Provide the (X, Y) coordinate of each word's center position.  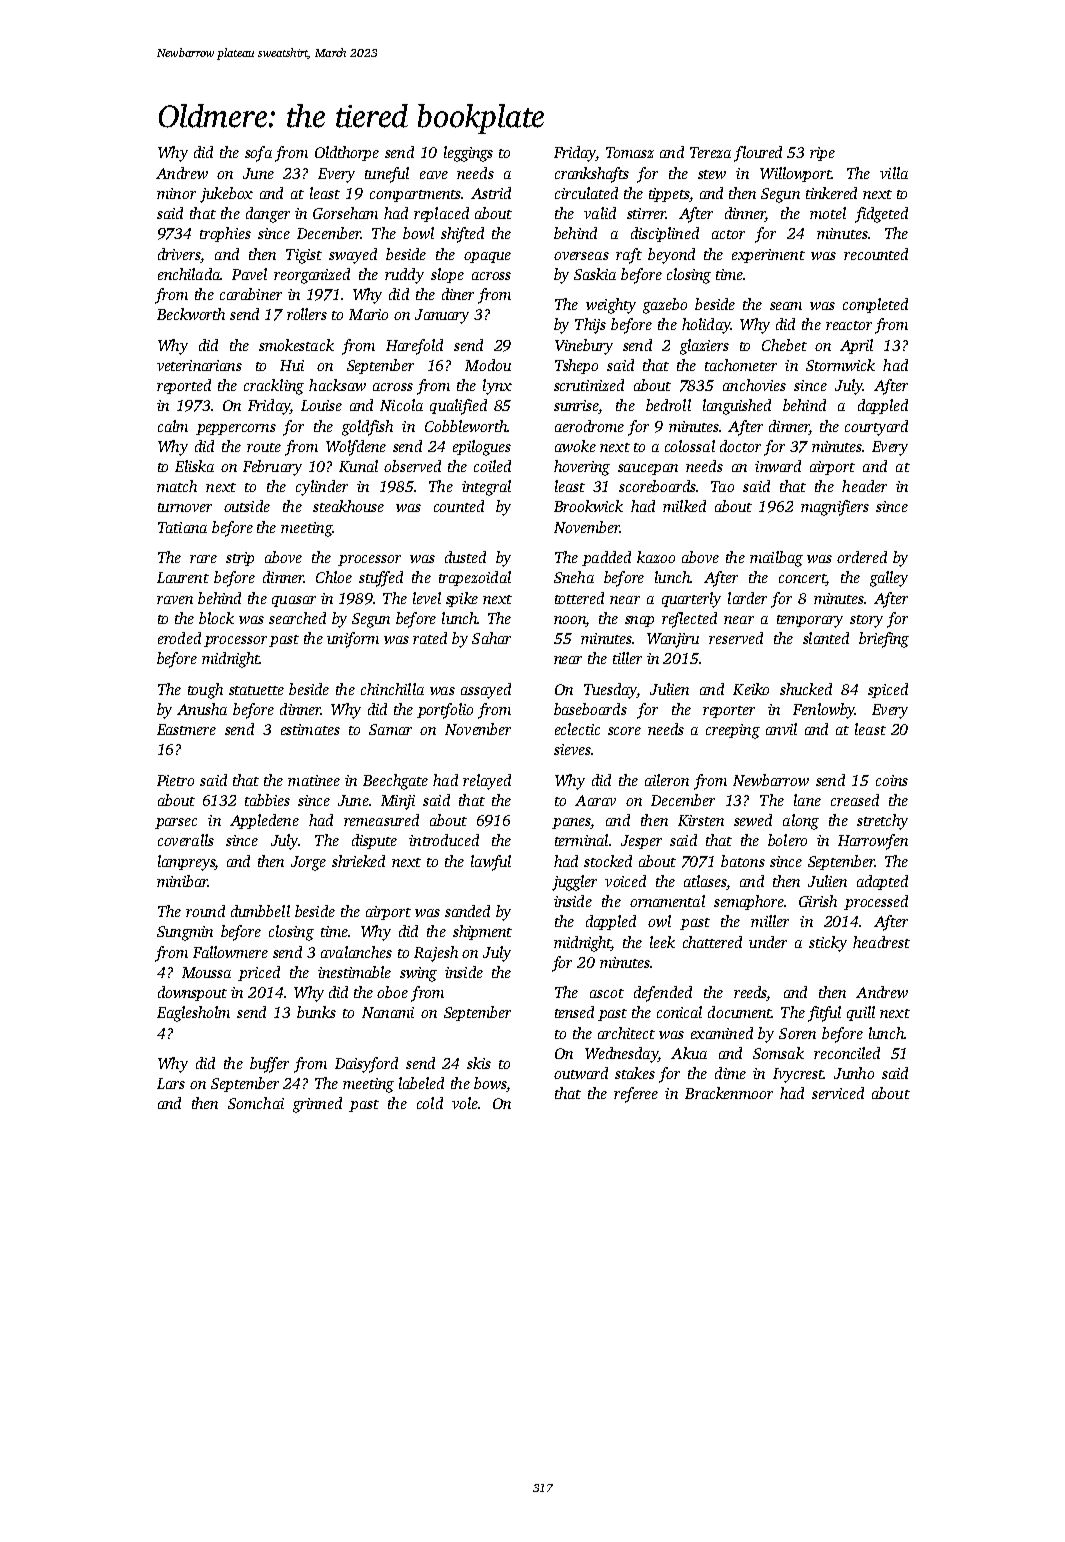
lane (807, 800)
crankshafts (592, 175)
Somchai (256, 1103)
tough (205, 691)
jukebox (226, 195)
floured (758, 154)
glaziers (704, 347)
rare (203, 559)
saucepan (648, 469)
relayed (487, 782)
